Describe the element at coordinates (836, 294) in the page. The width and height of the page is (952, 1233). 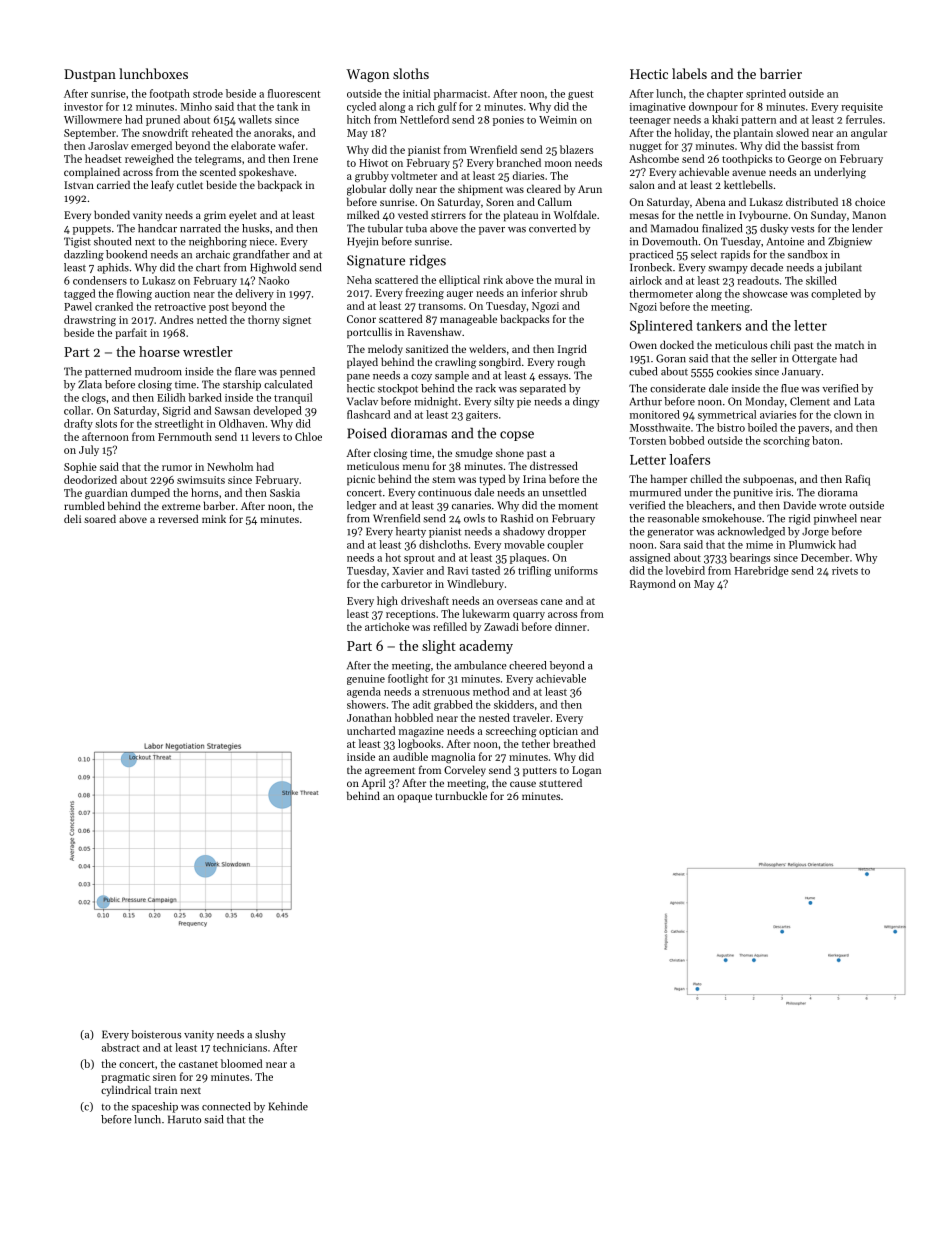
I see `completed` at that location.
